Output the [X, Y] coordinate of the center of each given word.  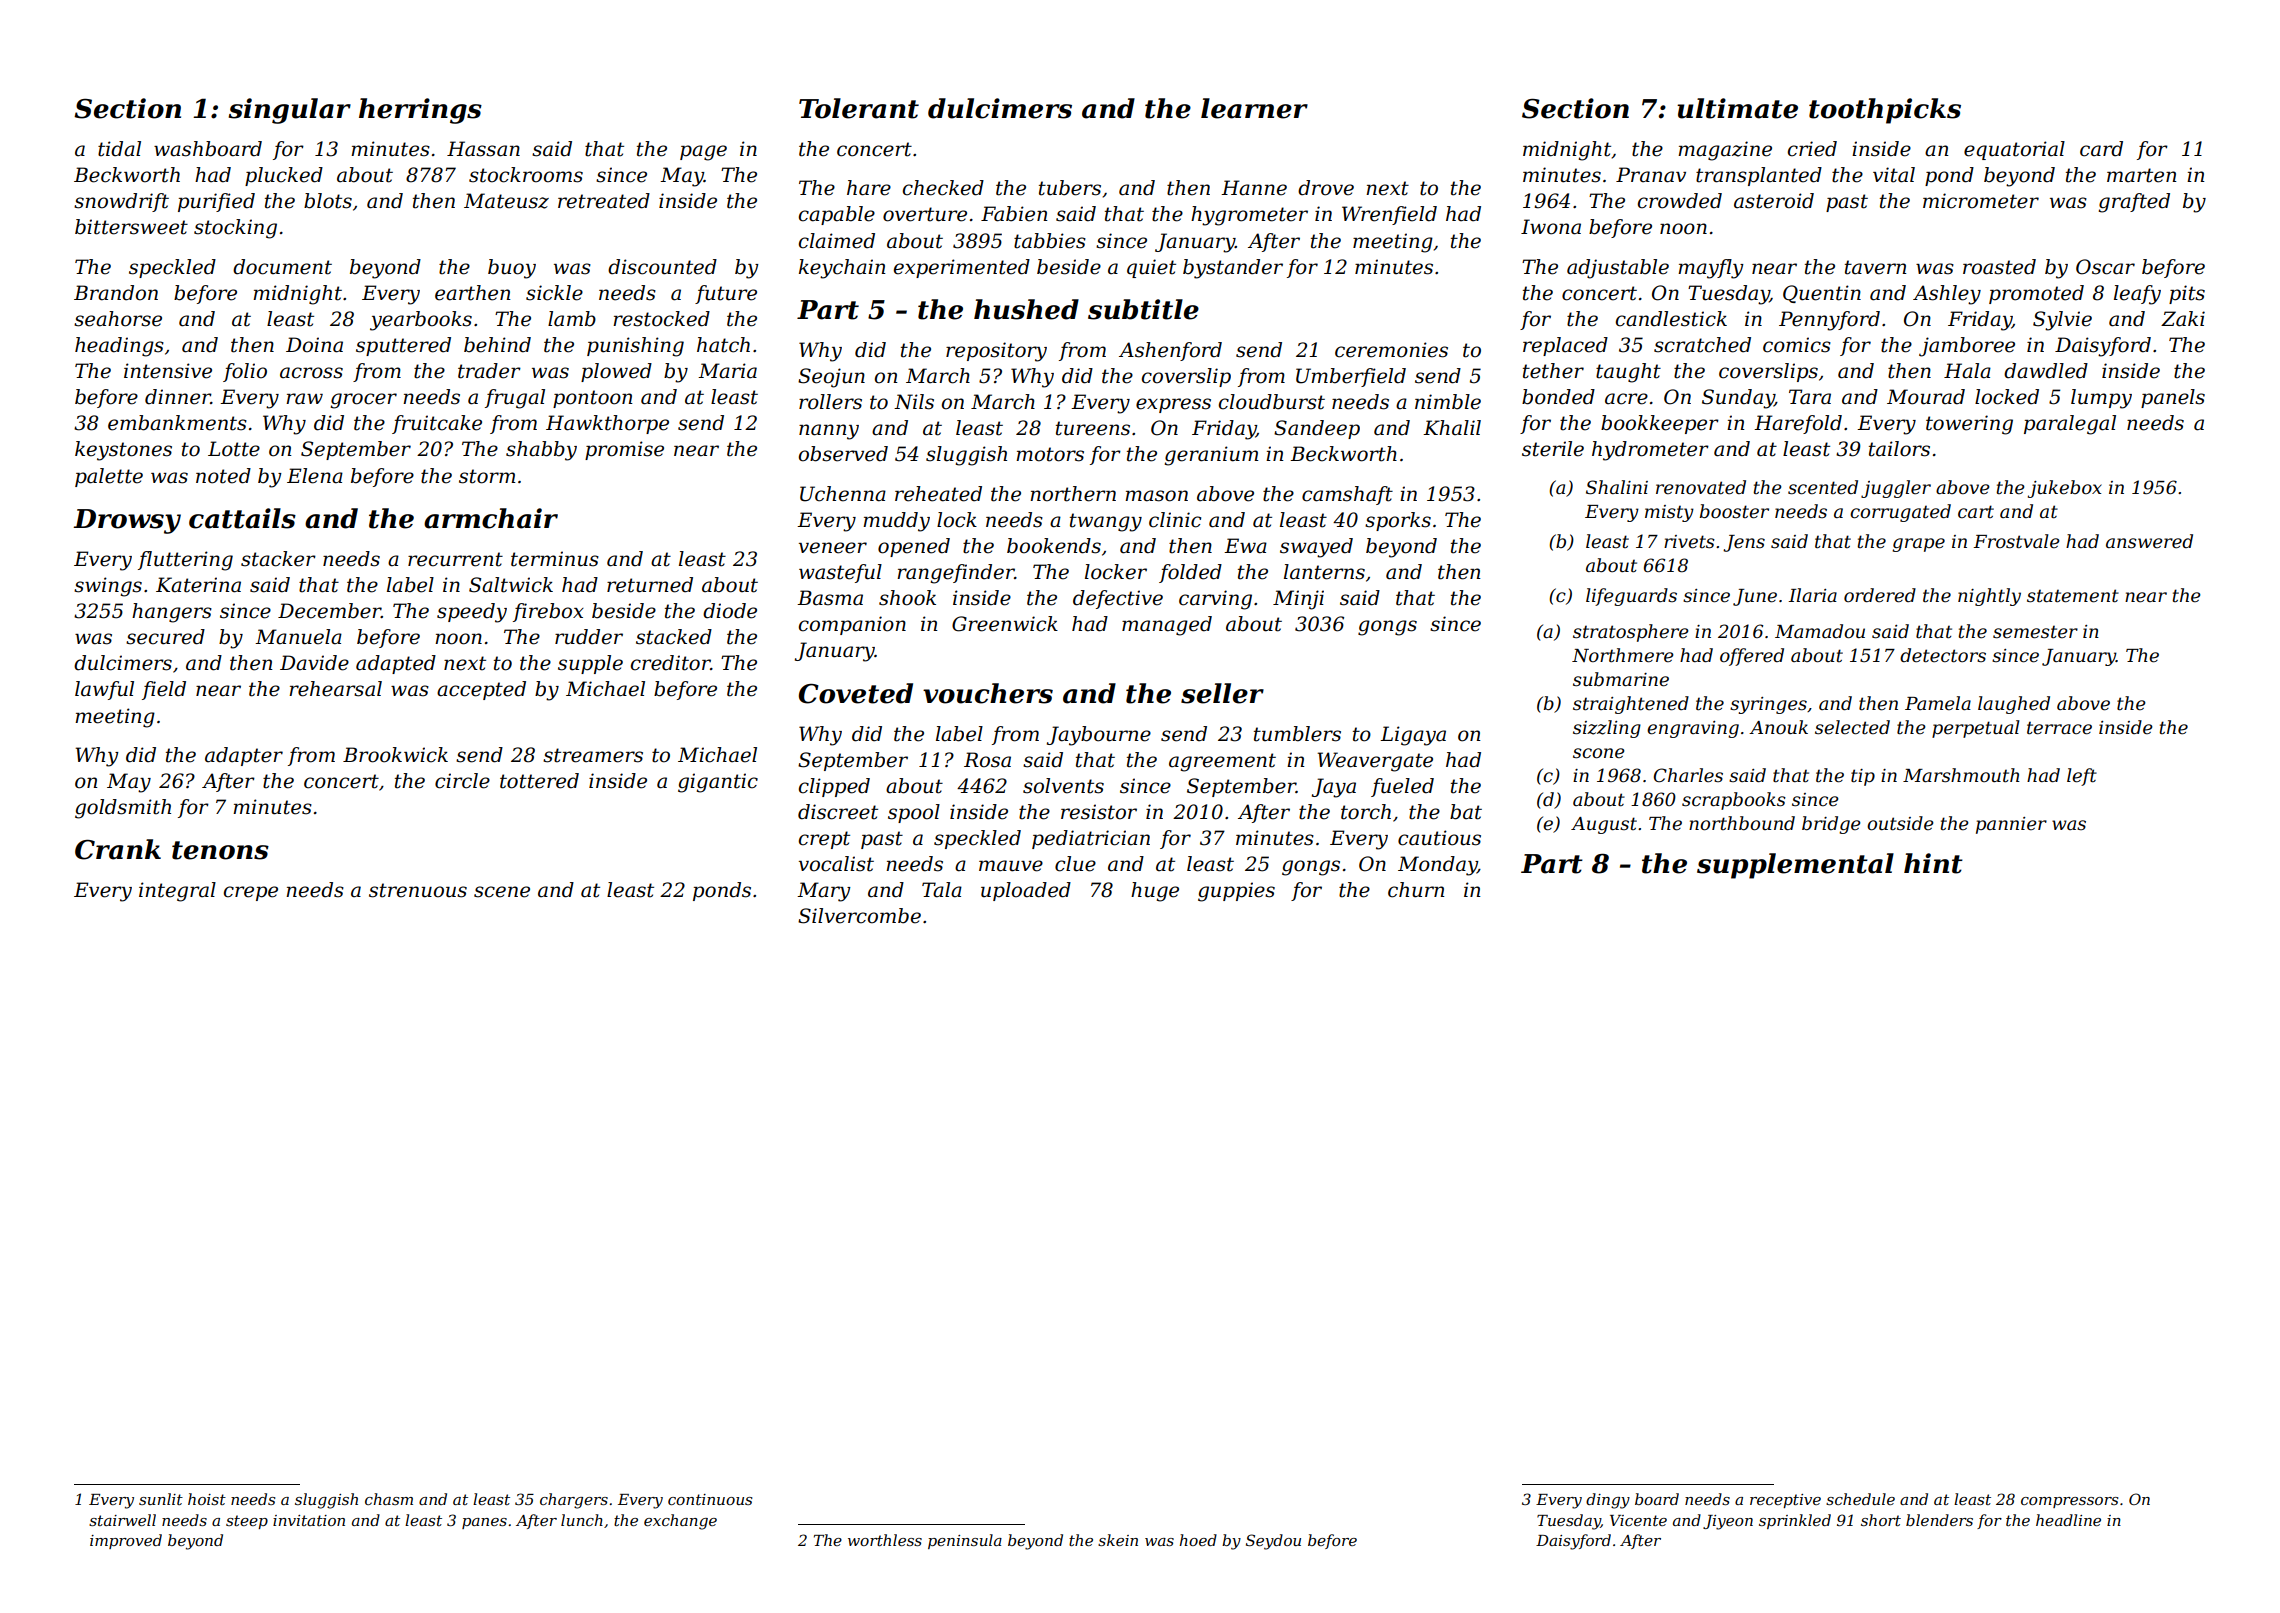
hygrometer [1249, 216]
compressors [2069, 1502]
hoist [207, 1499]
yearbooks [421, 321]
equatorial [2014, 150]
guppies [1236, 892]
